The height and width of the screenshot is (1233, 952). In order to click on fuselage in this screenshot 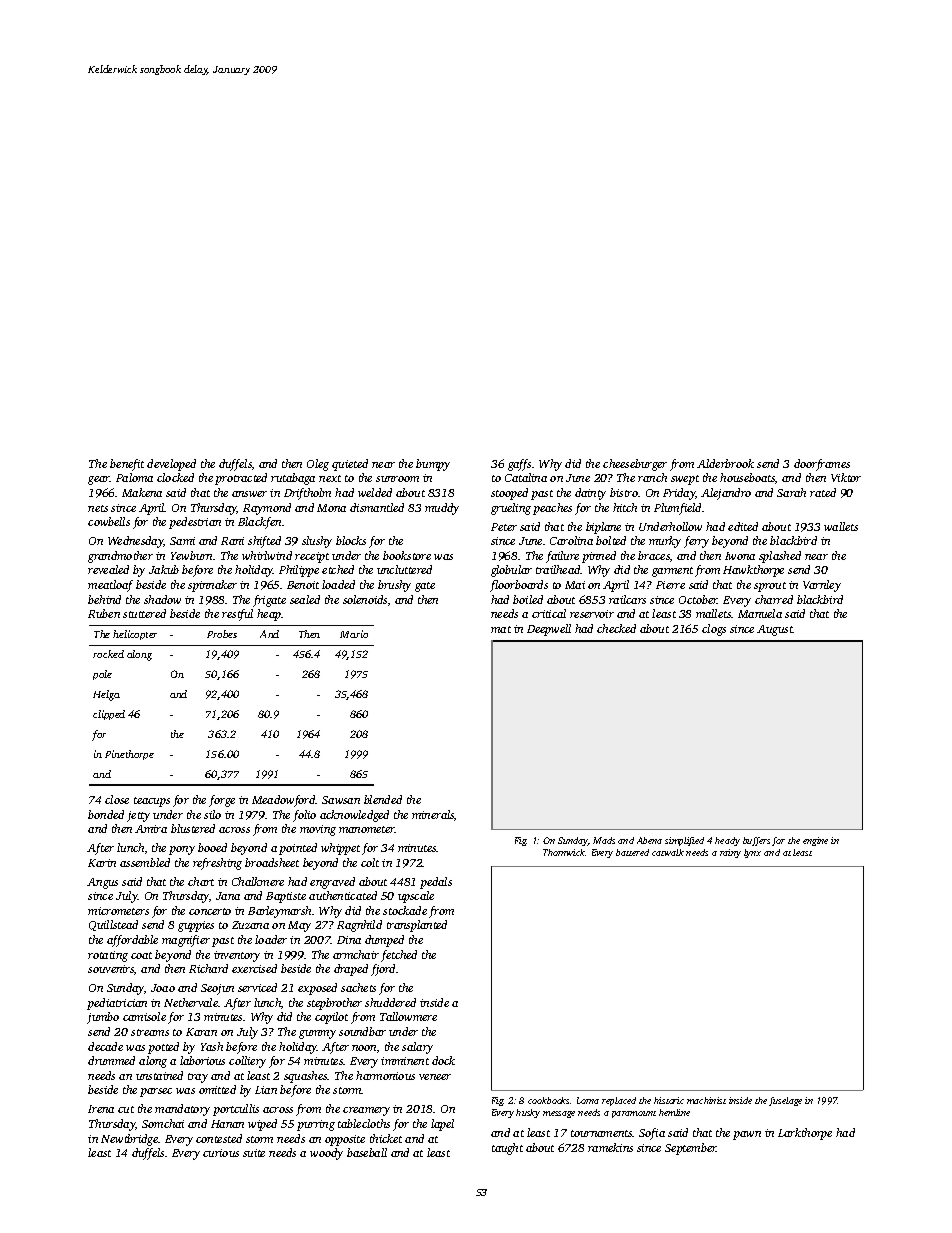, I will do `click(785, 1101)`.
